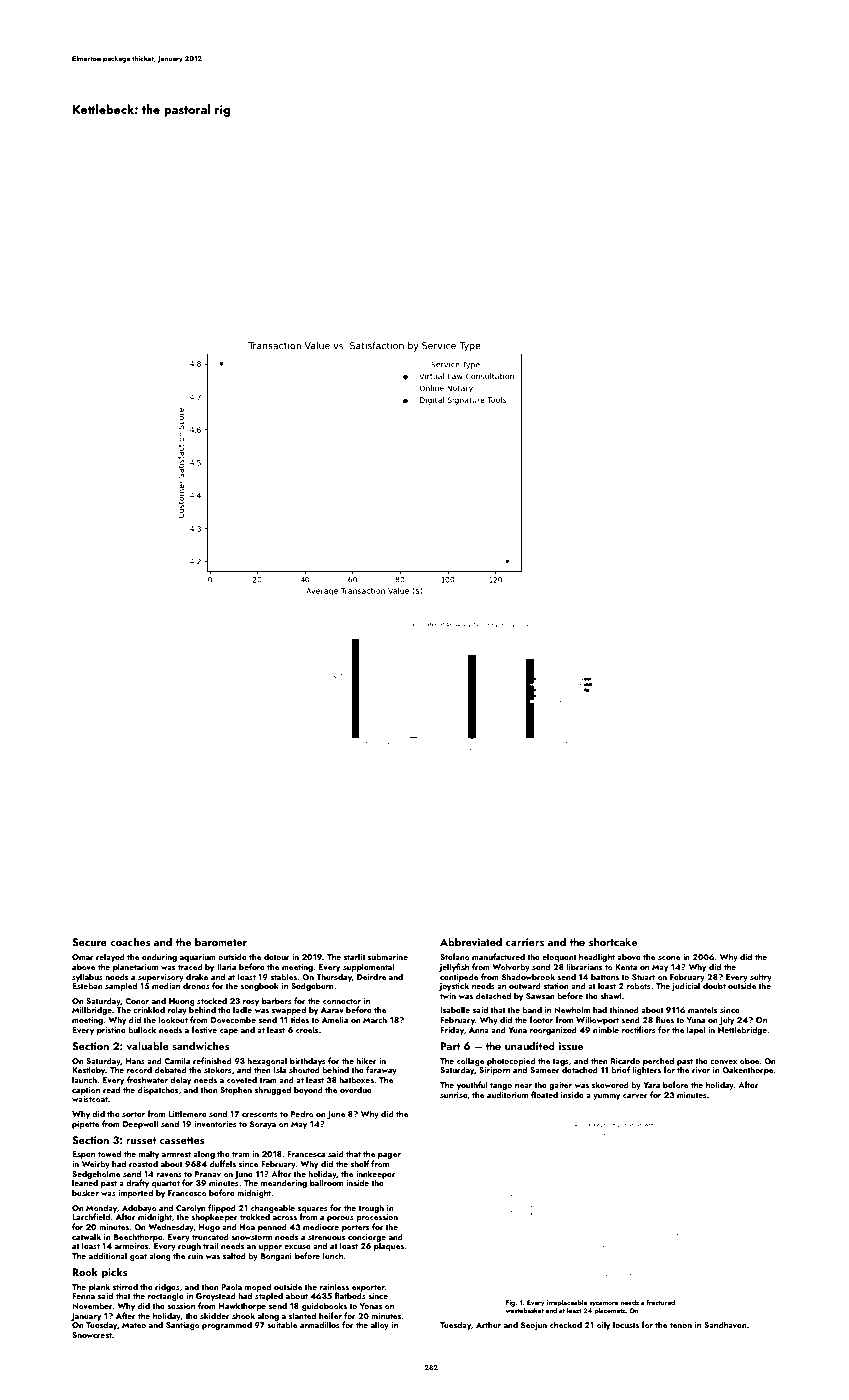 The width and height of the screenshot is (849, 1400). What do you see at coordinates (388, 956) in the screenshot?
I see `submarine` at bounding box center [388, 956].
